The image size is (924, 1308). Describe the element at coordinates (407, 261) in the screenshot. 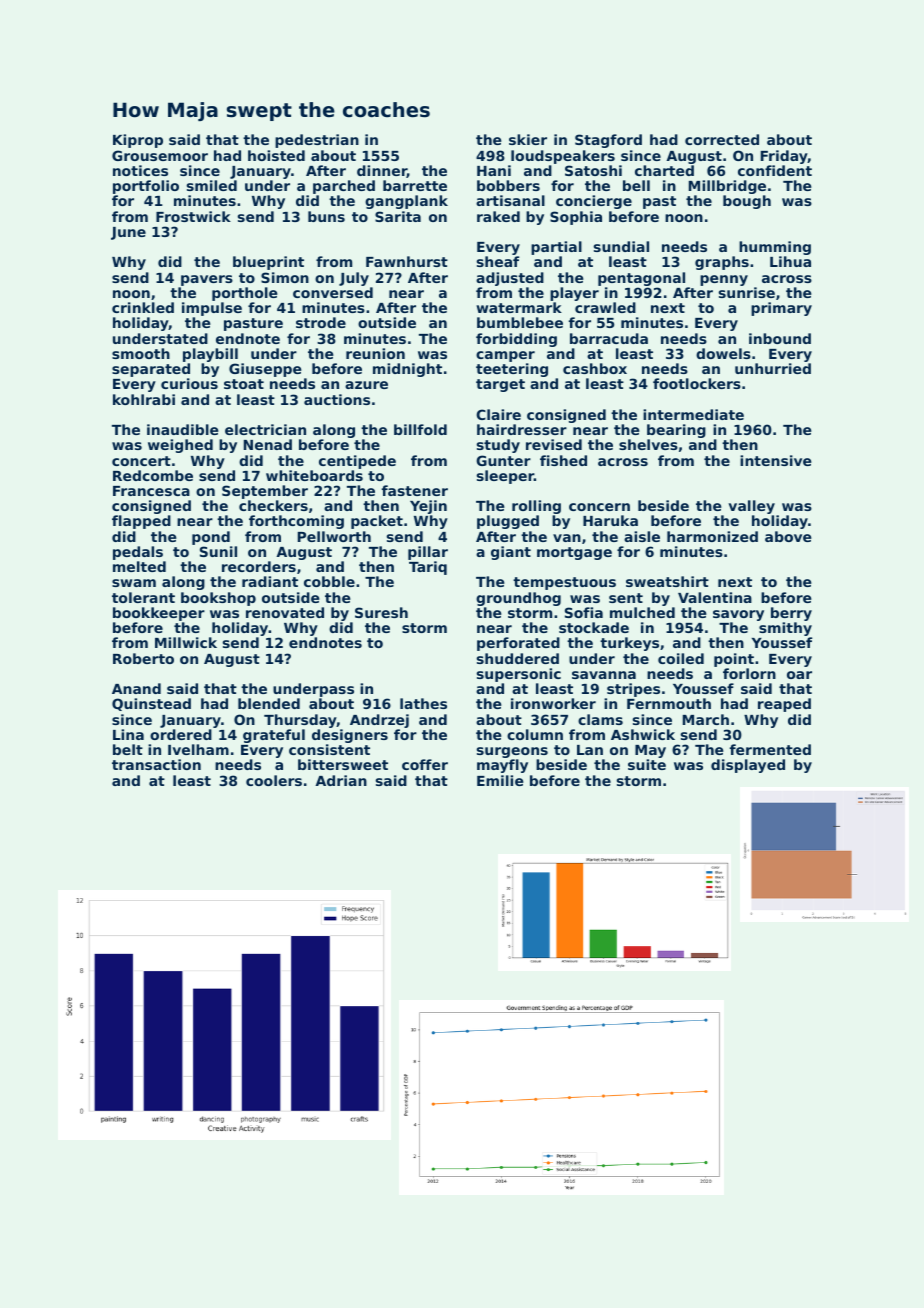

I see `Fawnhurst` at that location.
